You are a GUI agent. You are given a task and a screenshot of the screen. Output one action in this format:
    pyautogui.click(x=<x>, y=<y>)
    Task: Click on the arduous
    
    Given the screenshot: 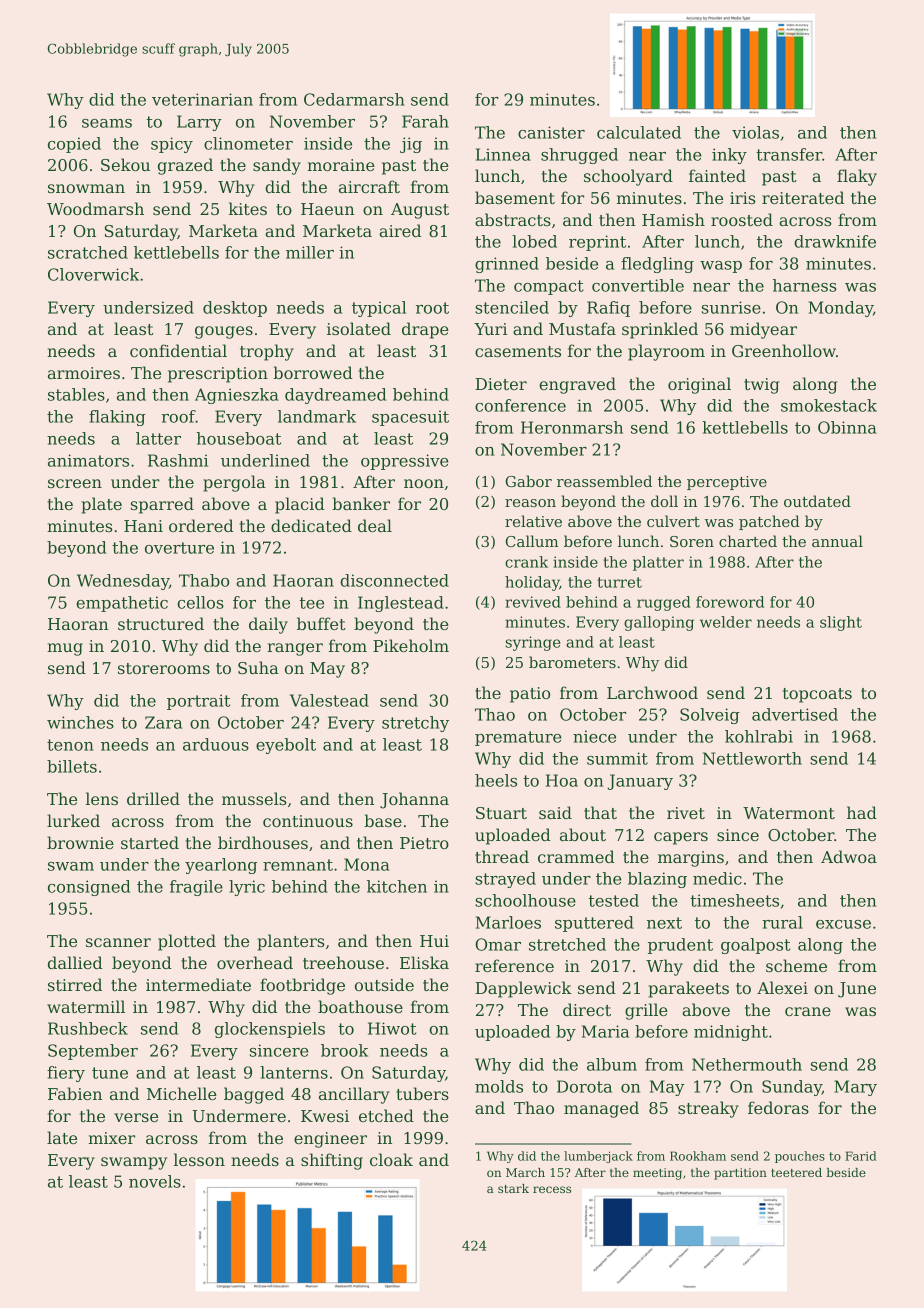 What is the action you would take?
    pyautogui.click(x=216, y=744)
